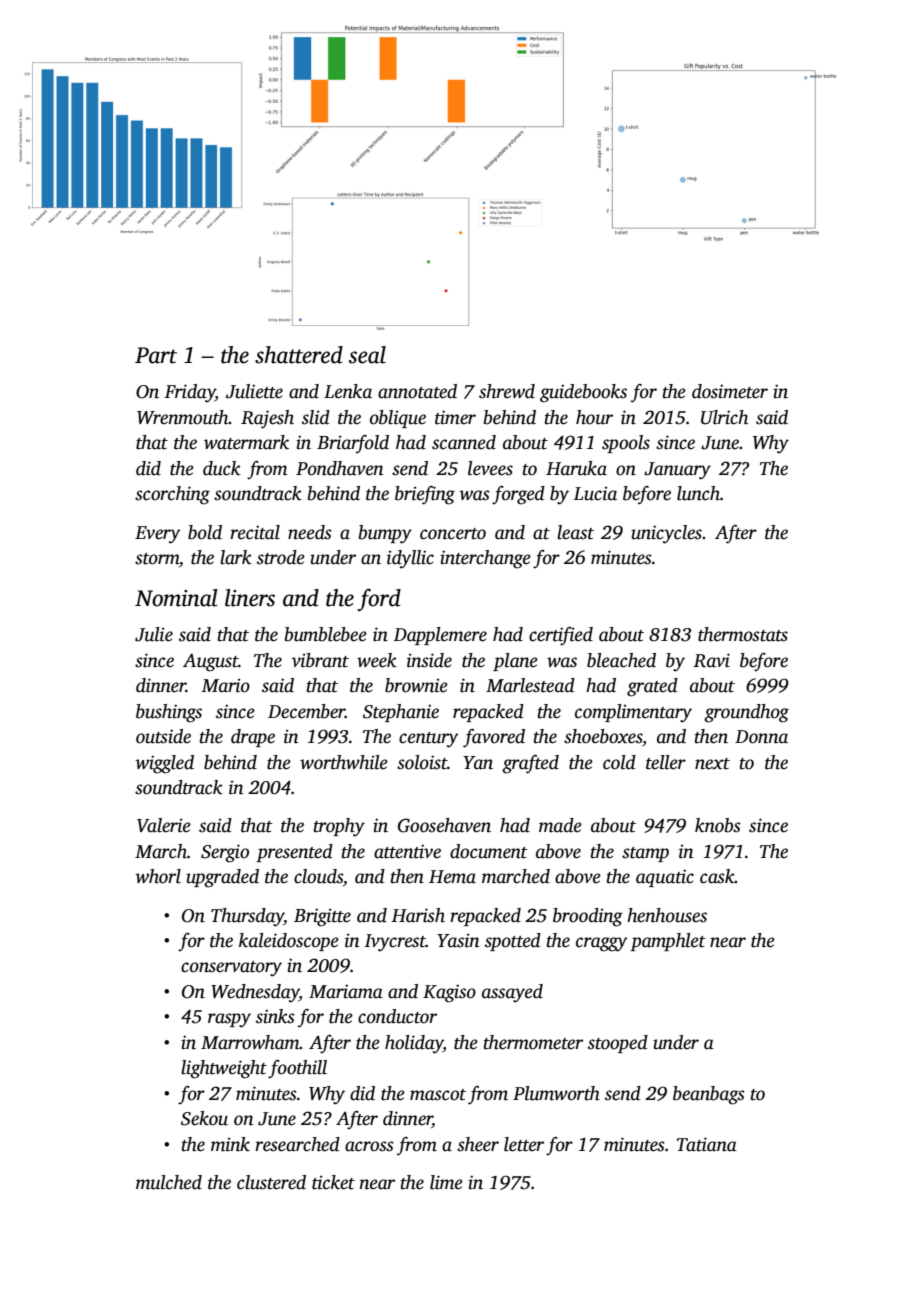  I want to click on seal, so click(367, 355).
